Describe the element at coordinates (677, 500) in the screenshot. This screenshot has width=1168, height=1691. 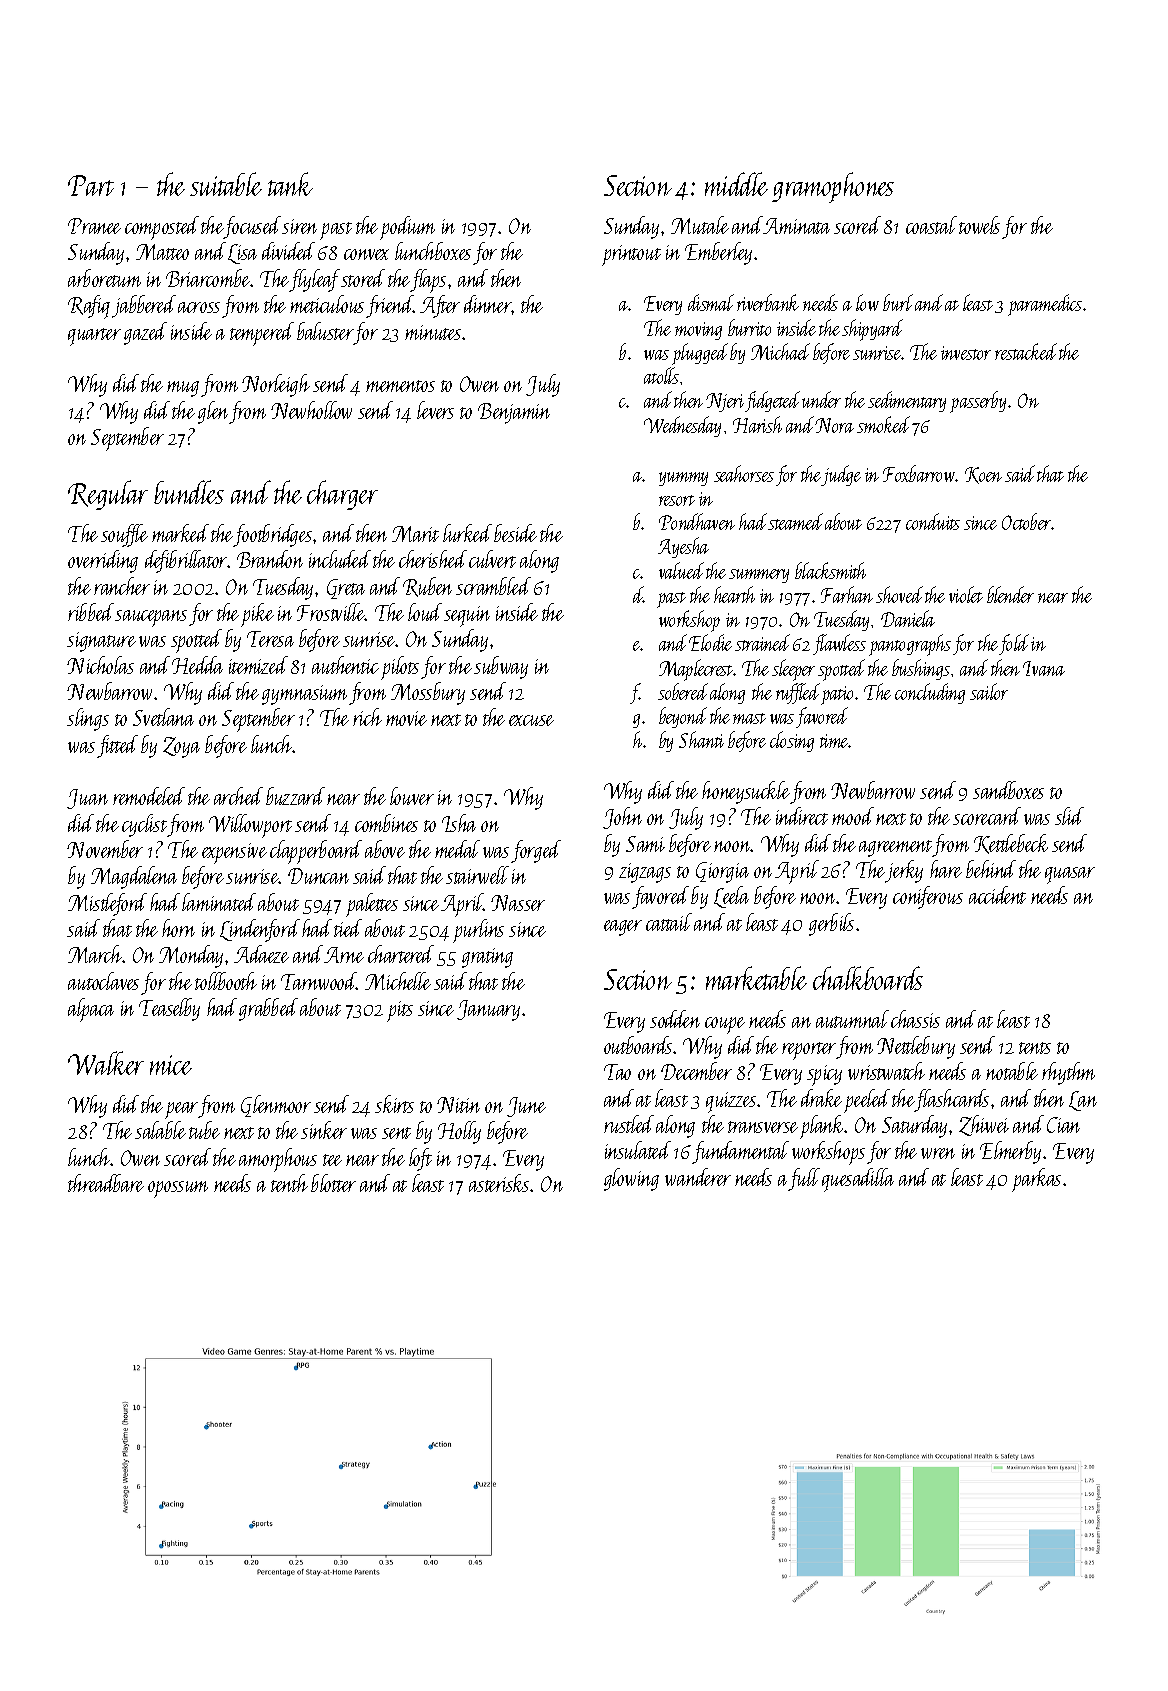
I see `resort` at that location.
